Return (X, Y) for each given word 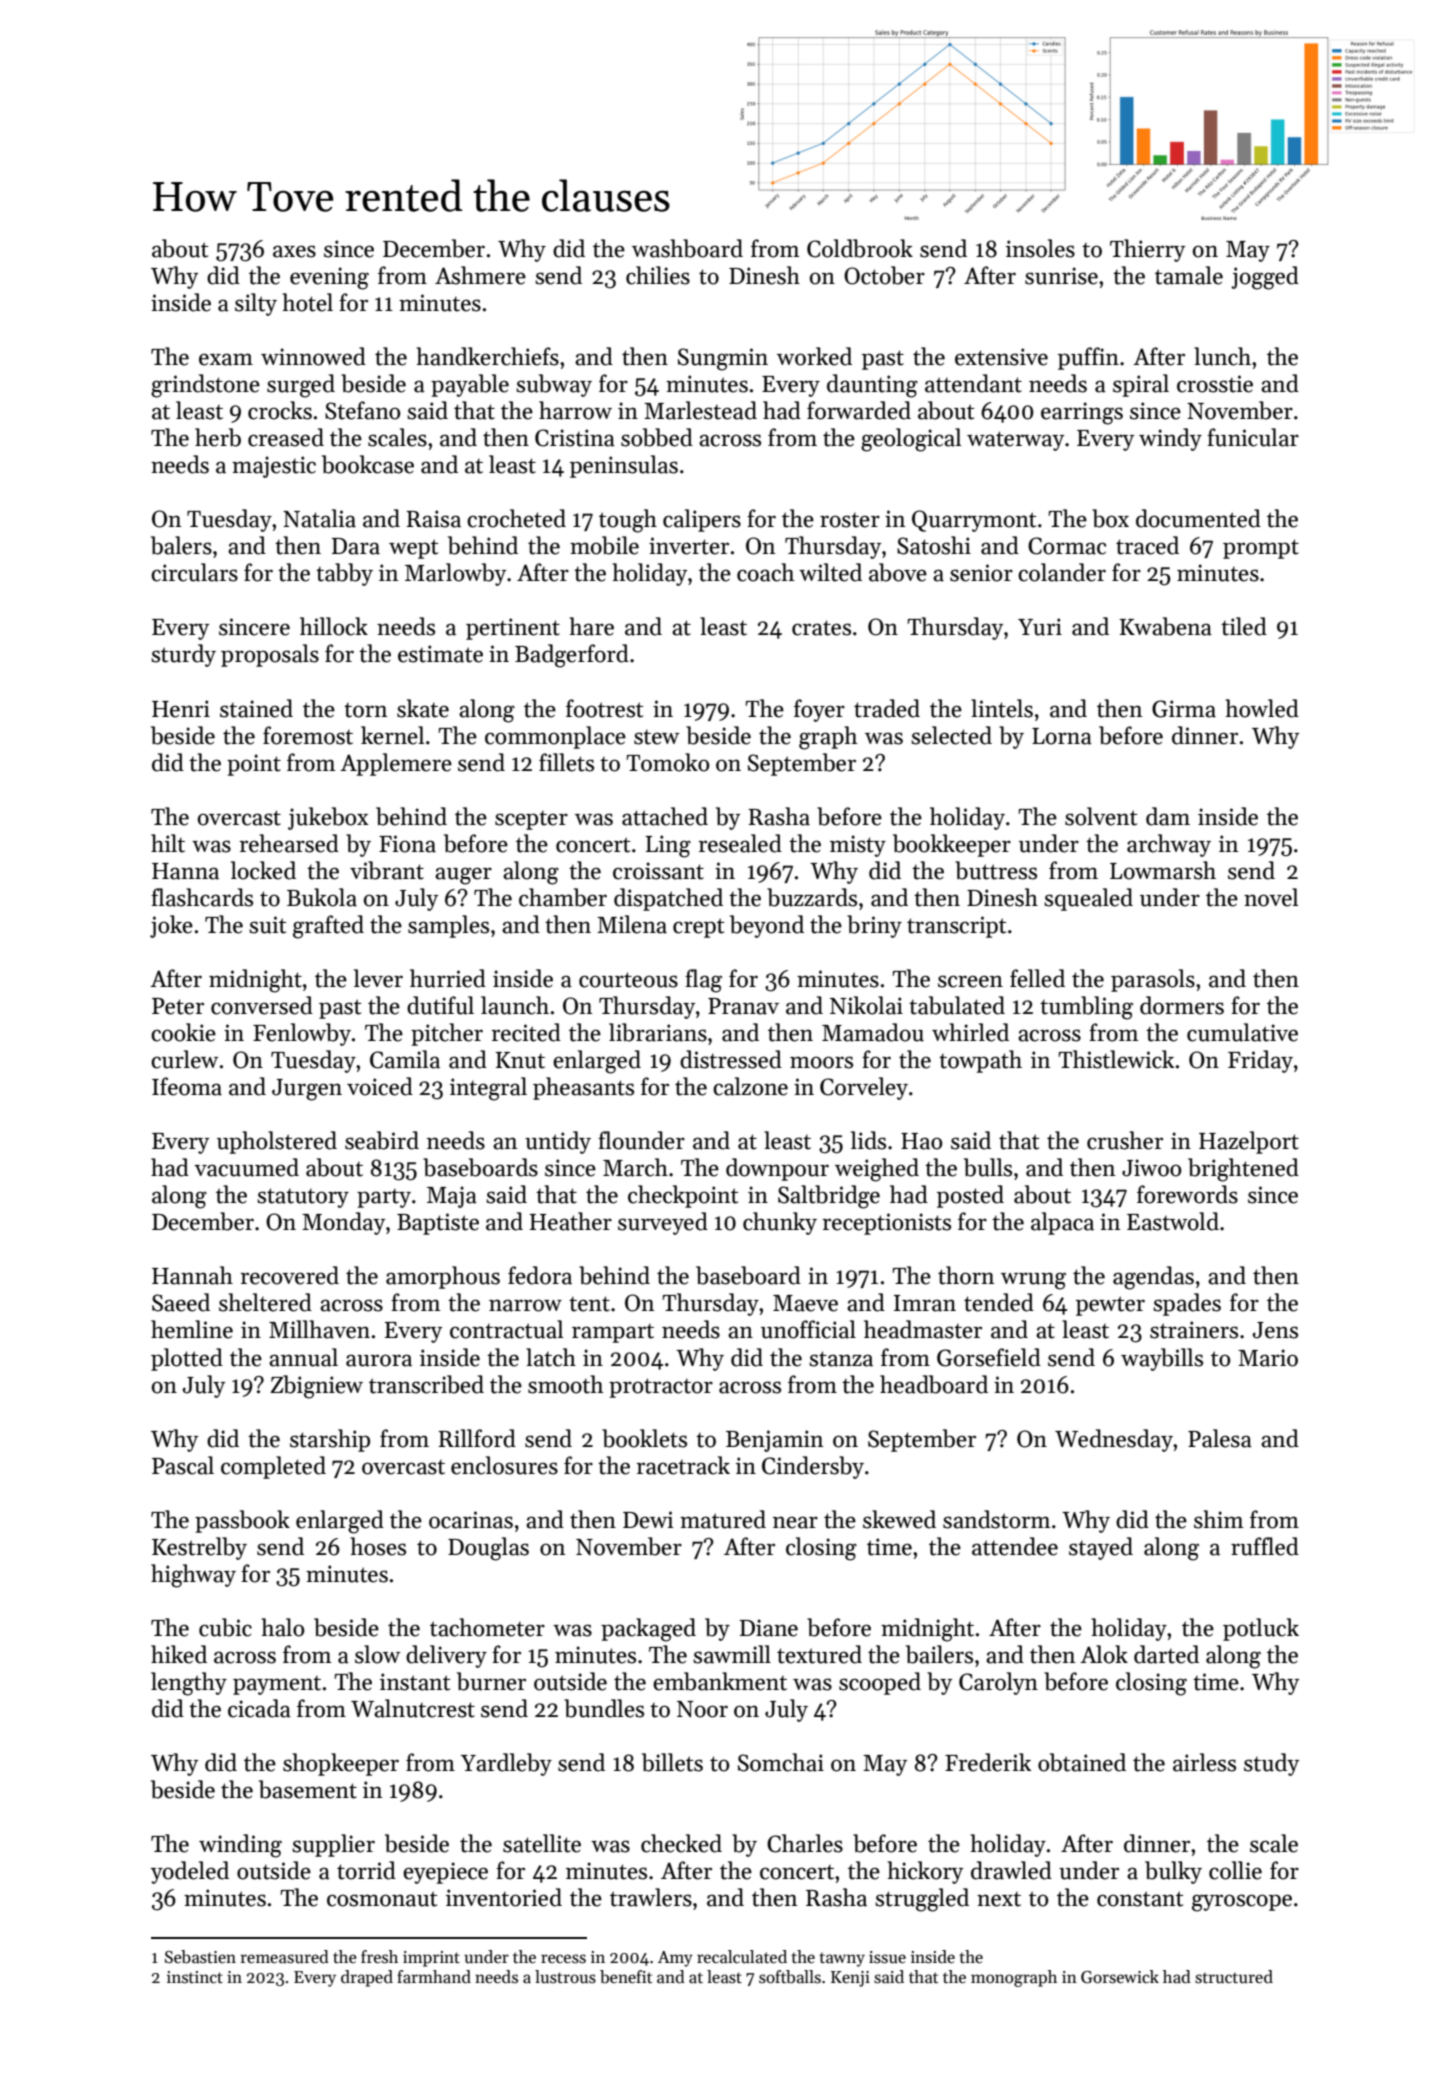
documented (1198, 518)
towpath (980, 1061)
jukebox (328, 818)
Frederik (988, 1762)
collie (1235, 1870)
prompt (1261, 549)
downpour (777, 1169)
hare (591, 626)
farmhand (434, 1977)
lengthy (189, 1684)
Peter (178, 1006)
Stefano (362, 410)
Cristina (575, 438)
